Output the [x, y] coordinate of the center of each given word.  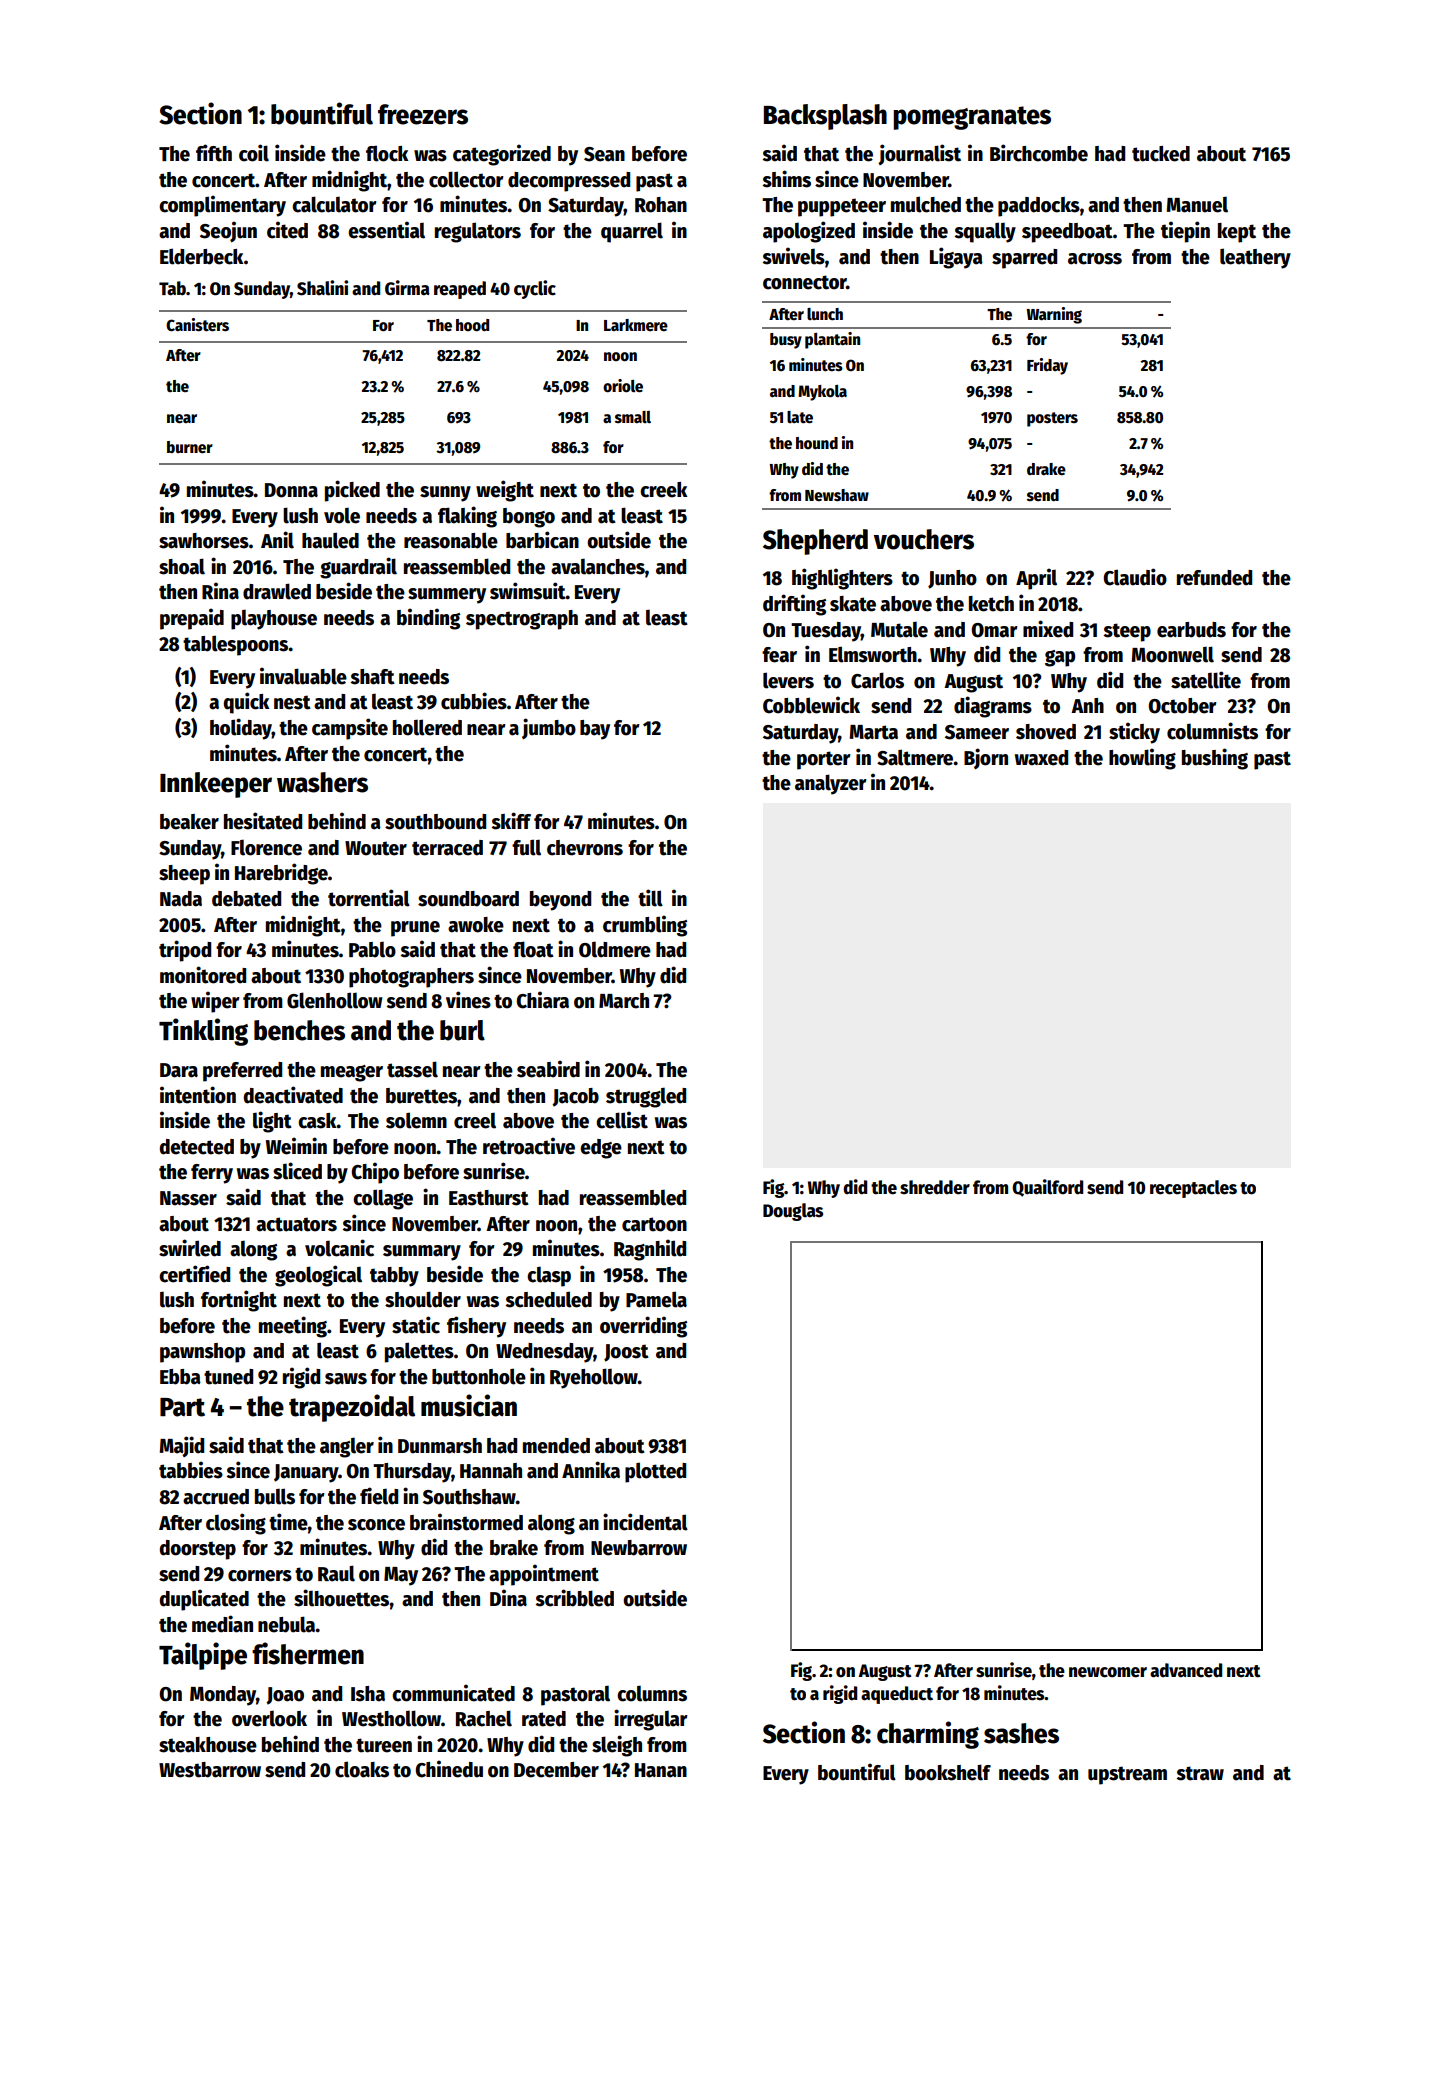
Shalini [322, 288]
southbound [435, 822]
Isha [368, 1694]
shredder [935, 1187]
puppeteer [842, 207]
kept [1237, 233]
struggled [646, 1097]
